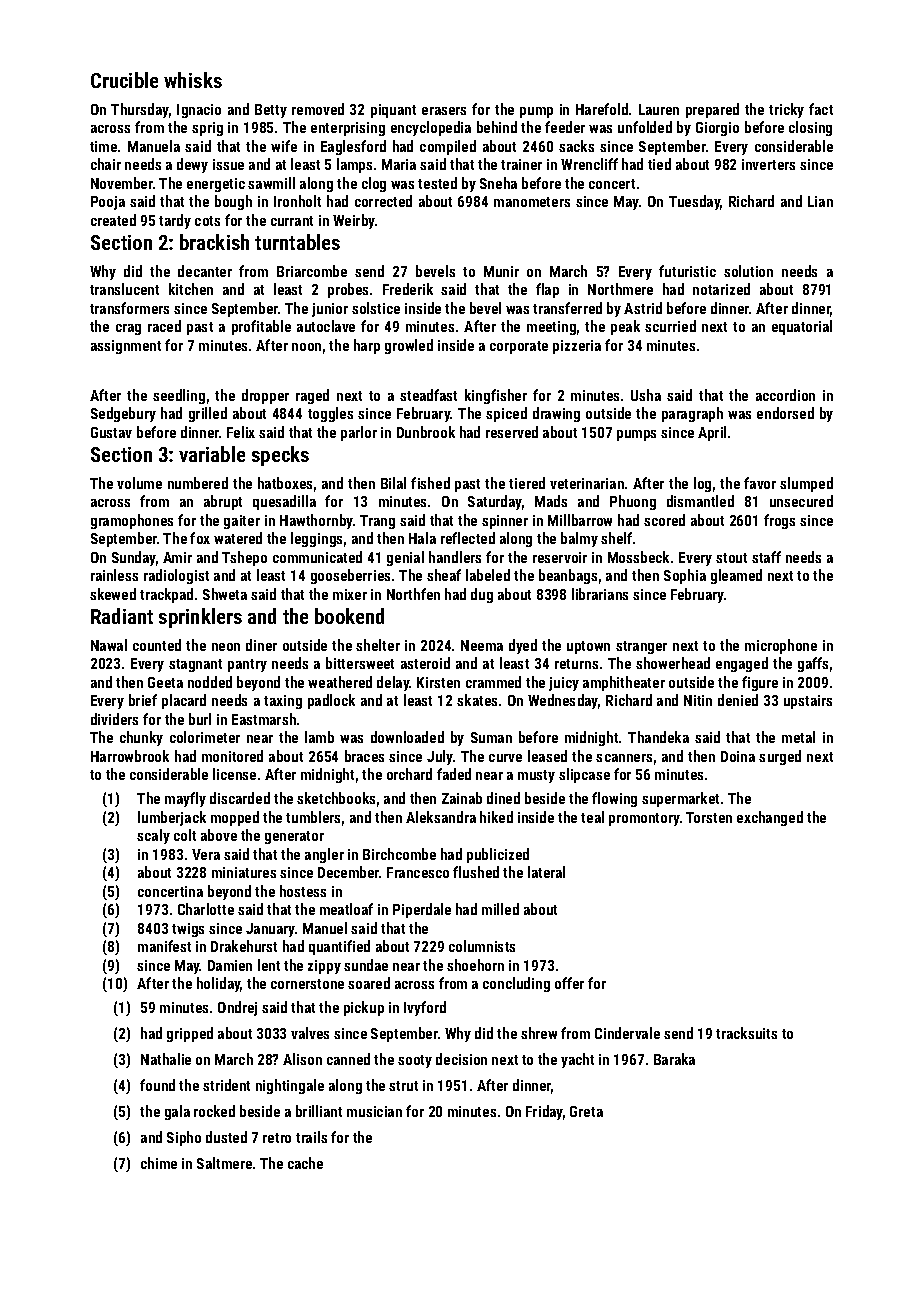  Describe the element at coordinates (544, 1112) in the screenshot. I see `Friday` at that location.
